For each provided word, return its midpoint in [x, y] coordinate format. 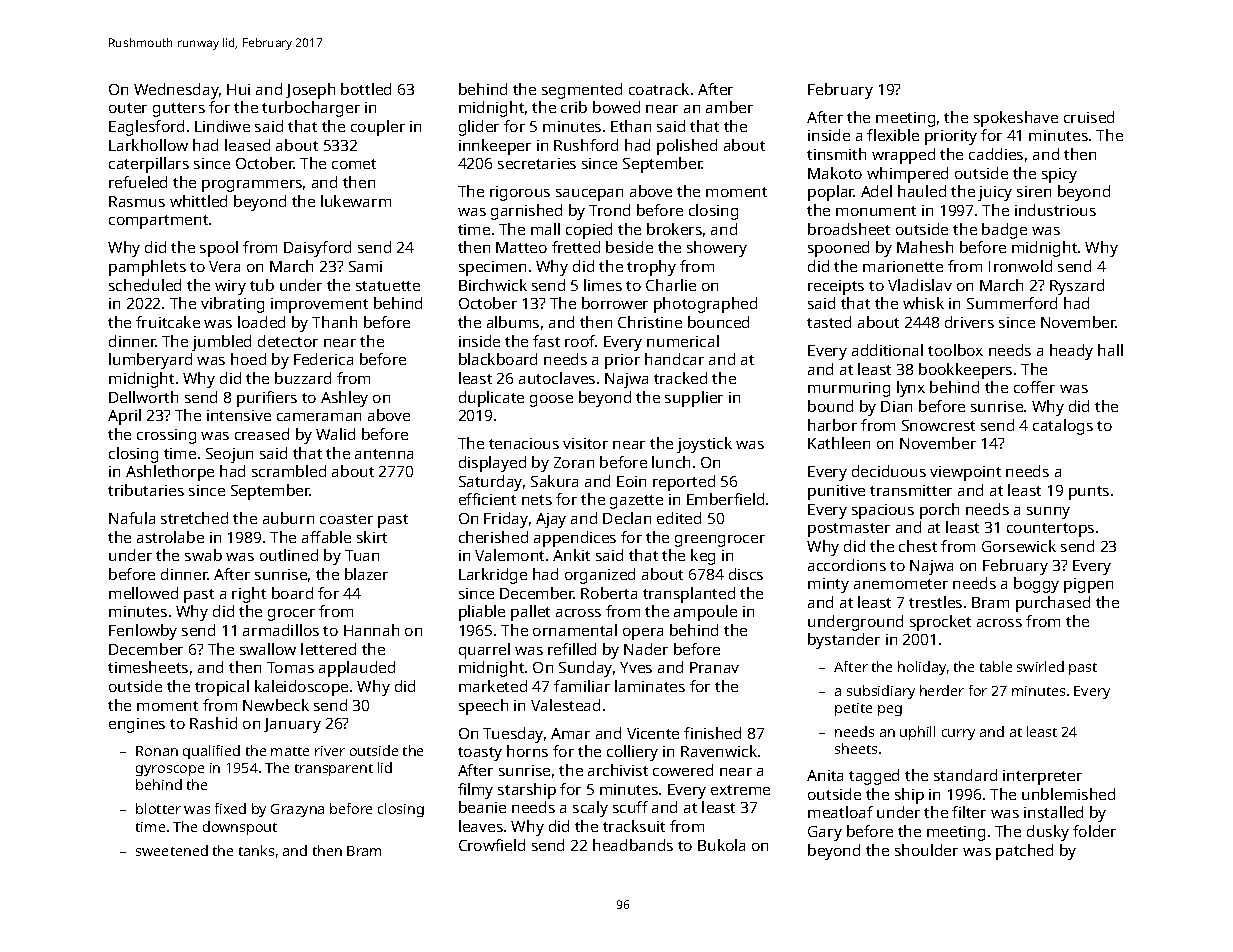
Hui [238, 89]
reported [684, 483]
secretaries [537, 163]
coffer [1034, 387]
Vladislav [920, 285]
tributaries [146, 490]
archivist [618, 770]
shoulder [926, 850]
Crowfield [492, 845]
